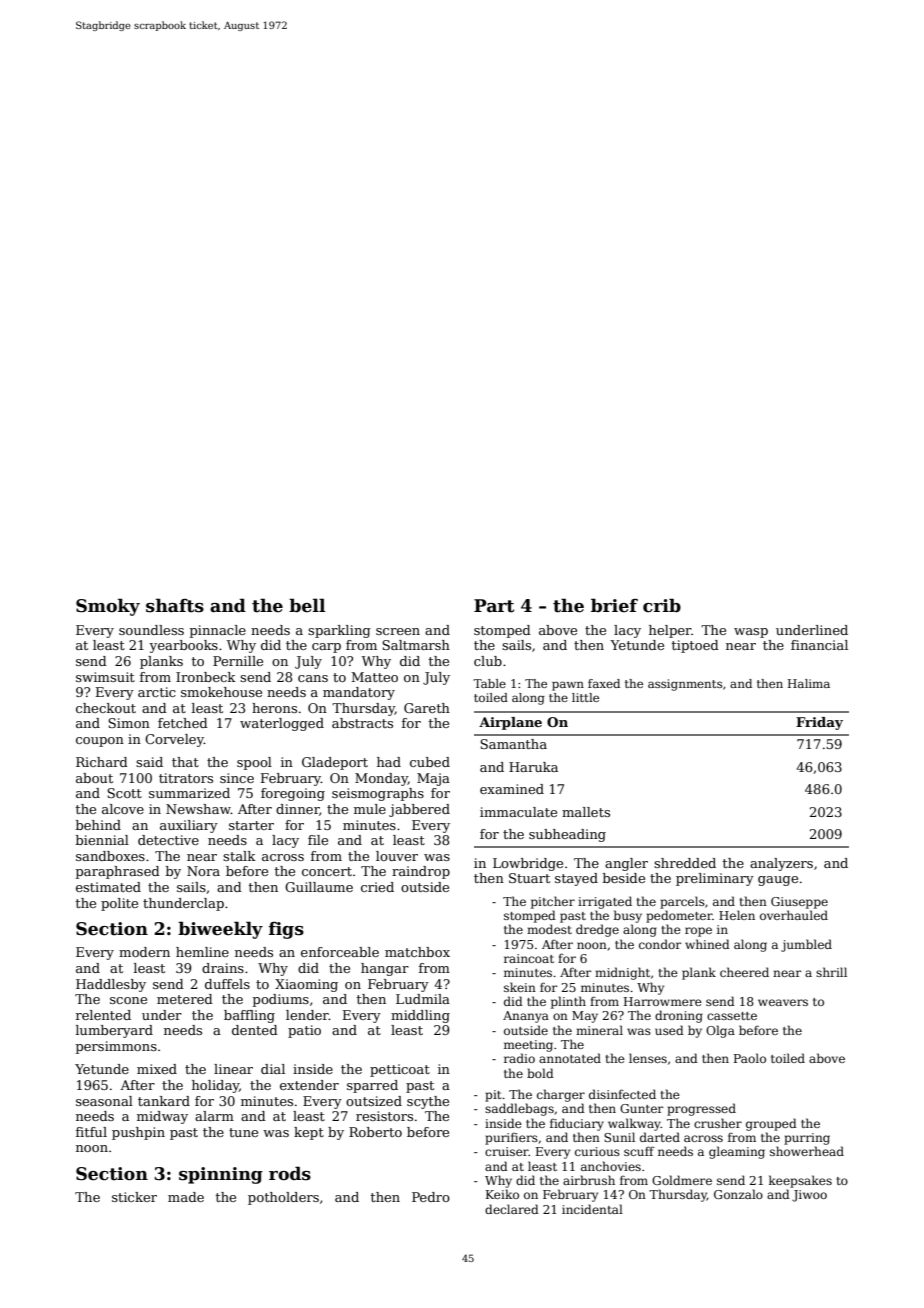 The image size is (924, 1308). What do you see at coordinates (218, 631) in the page?
I see `pinnacle` at bounding box center [218, 631].
